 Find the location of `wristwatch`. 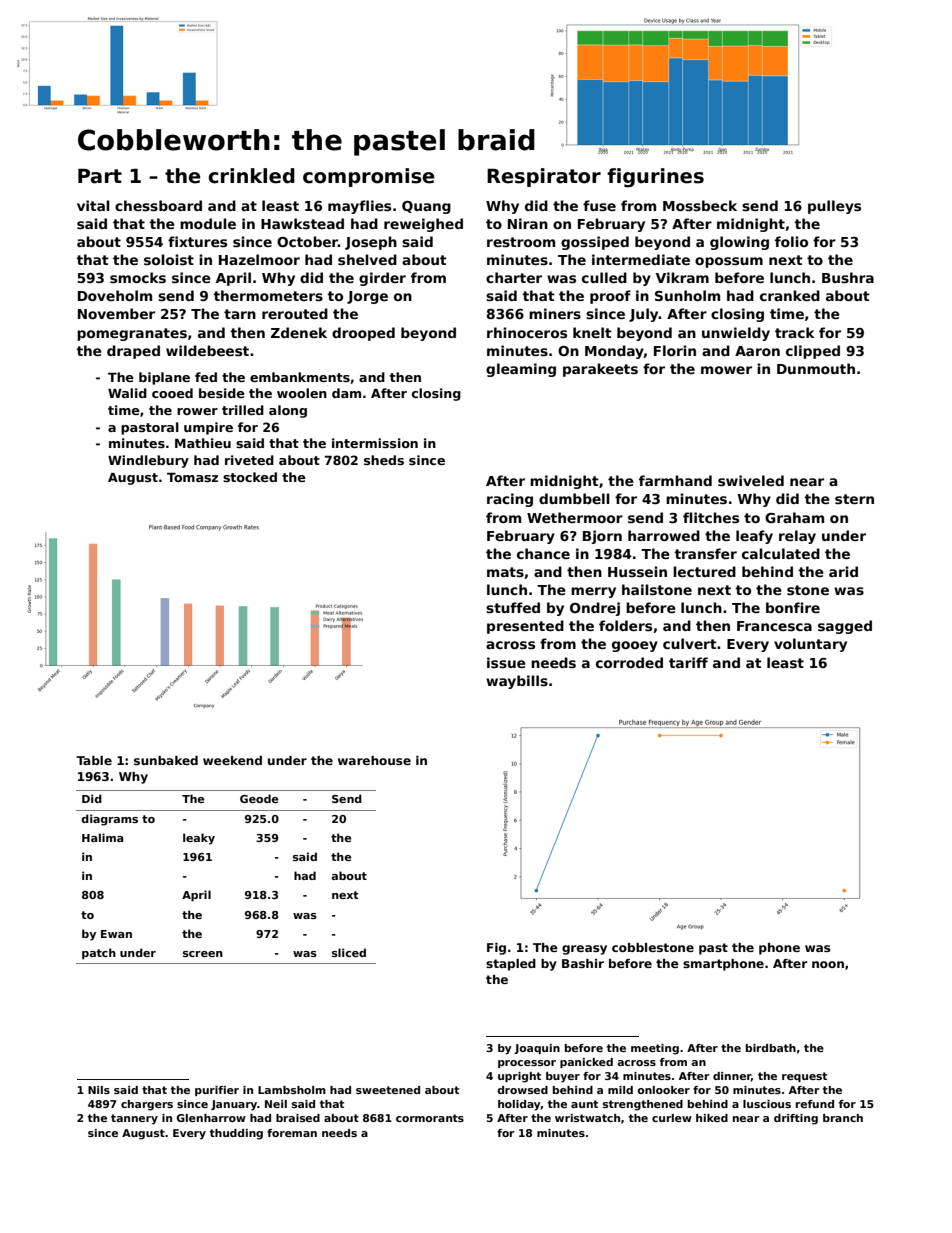

wristwatch is located at coordinates (587, 1118).
